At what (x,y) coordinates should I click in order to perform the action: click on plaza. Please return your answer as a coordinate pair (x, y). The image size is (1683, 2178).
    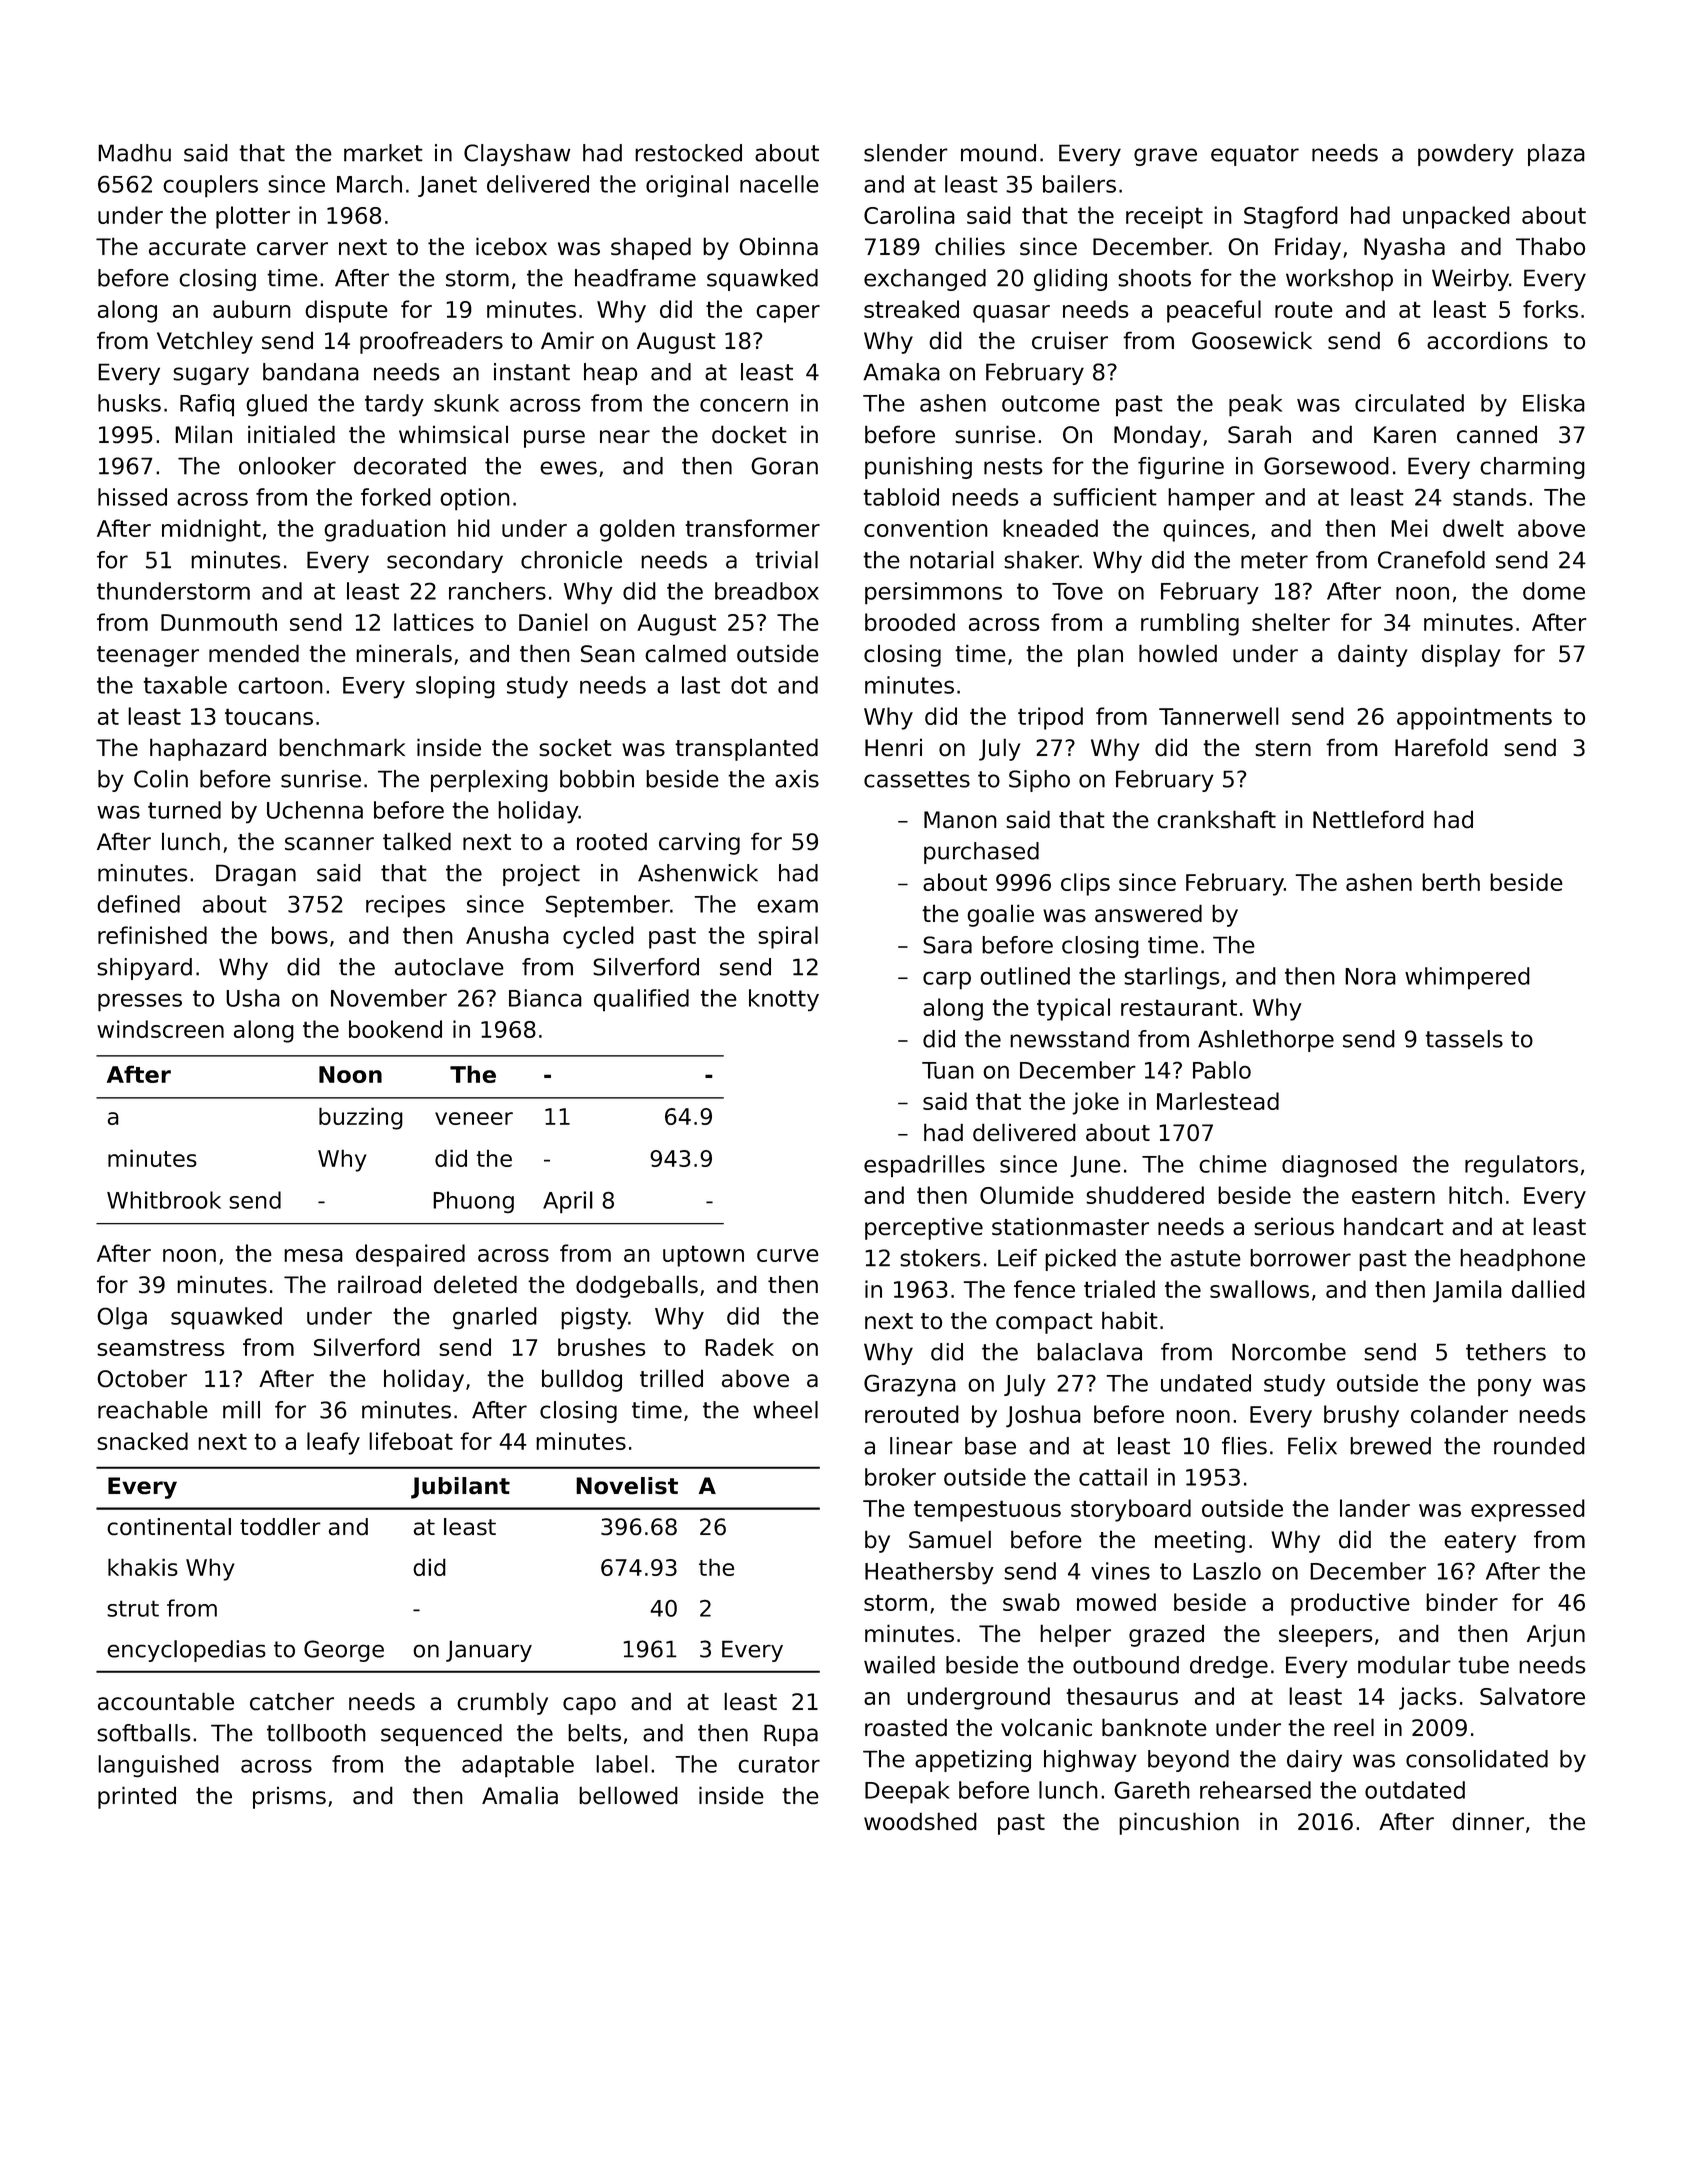
    Looking at the image, I should click on (1556, 155).
